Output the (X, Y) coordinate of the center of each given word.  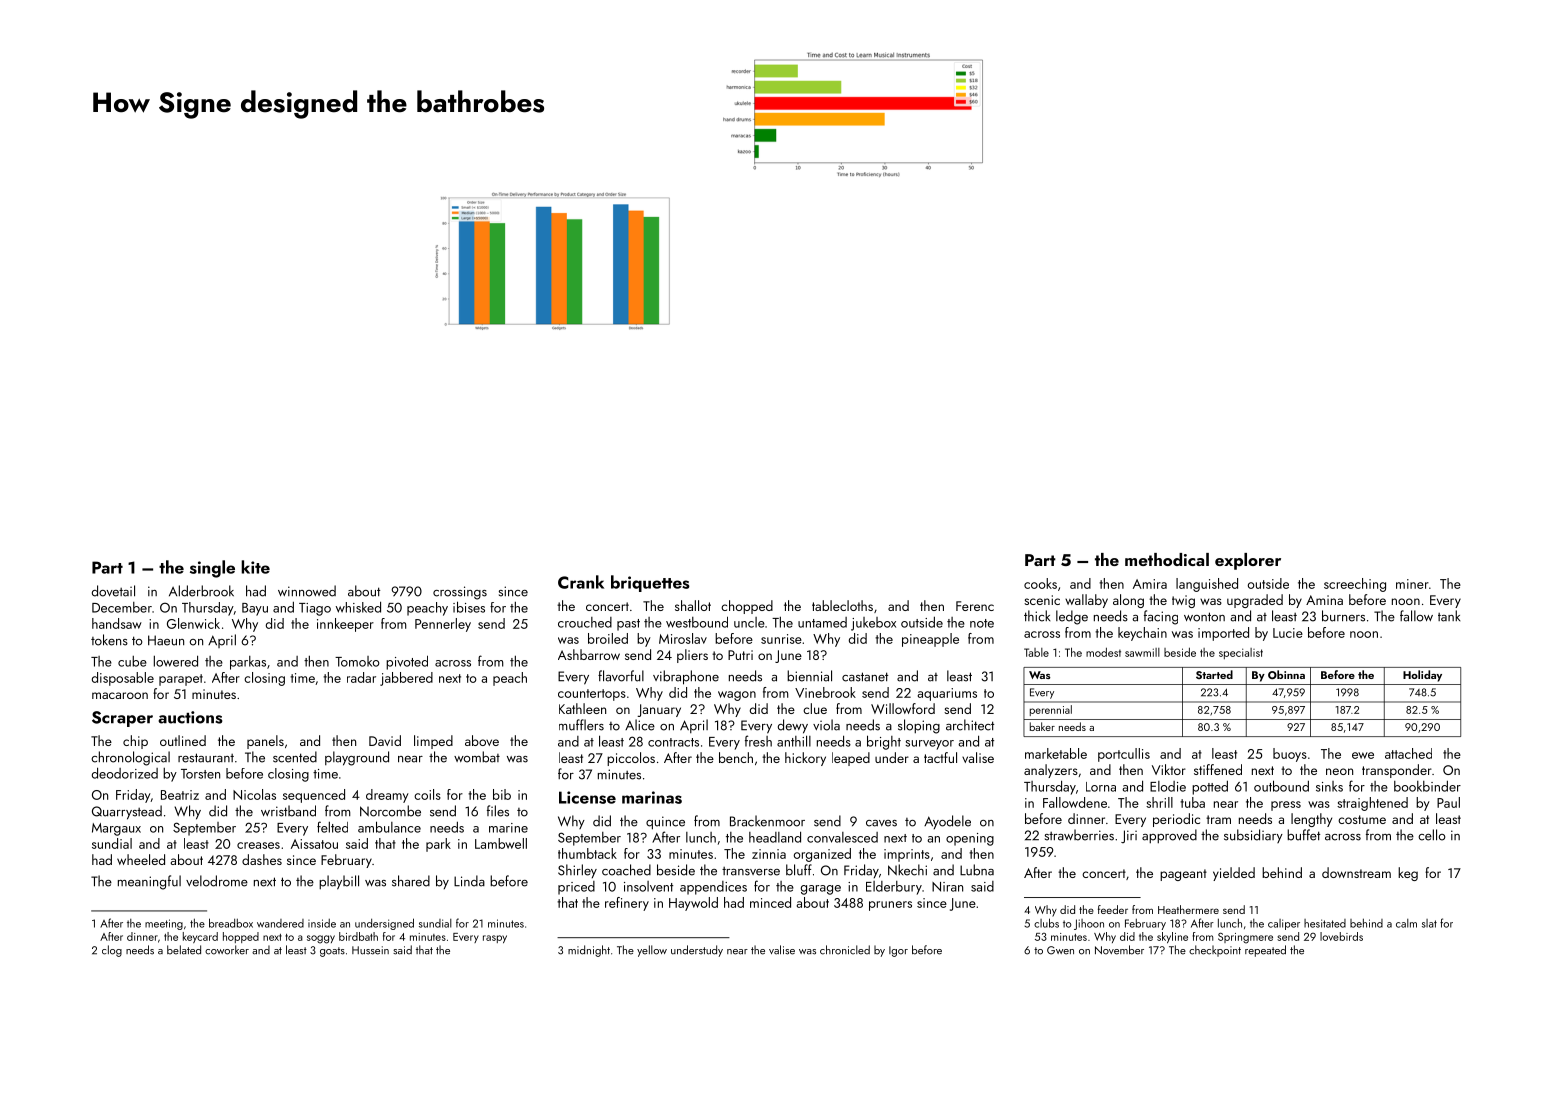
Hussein (370, 950)
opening (970, 839)
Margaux (116, 829)
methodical (1167, 559)
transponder (1397, 771)
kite (255, 567)
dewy (793, 726)
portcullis (1124, 755)
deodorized (125, 773)
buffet (1303, 835)
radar (361, 677)
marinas (652, 797)
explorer (1248, 561)
